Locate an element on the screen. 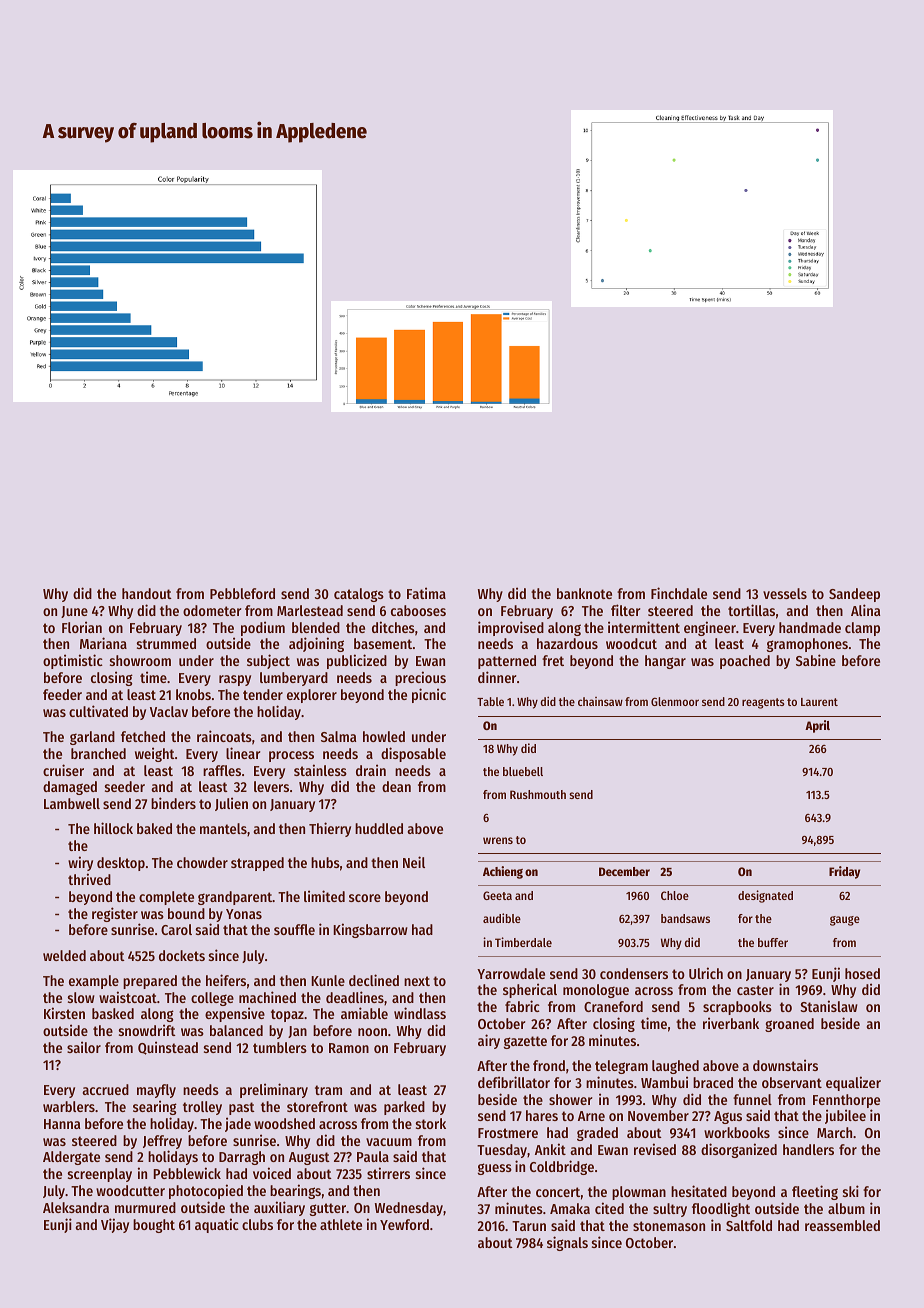 The image size is (924, 1308). Rushmouth is located at coordinates (538, 794).
